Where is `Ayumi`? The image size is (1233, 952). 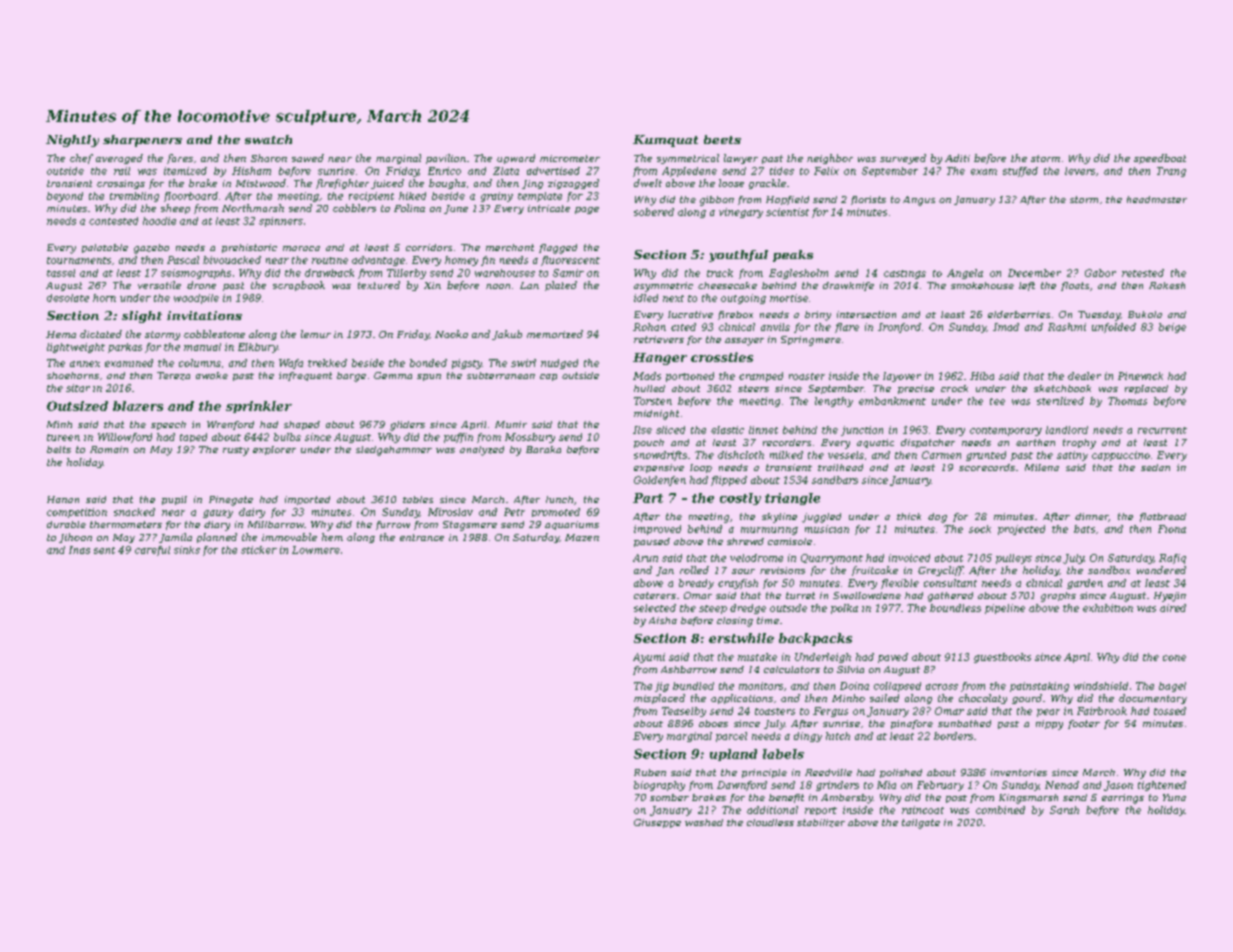
Ayumi is located at coordinates (649, 658).
